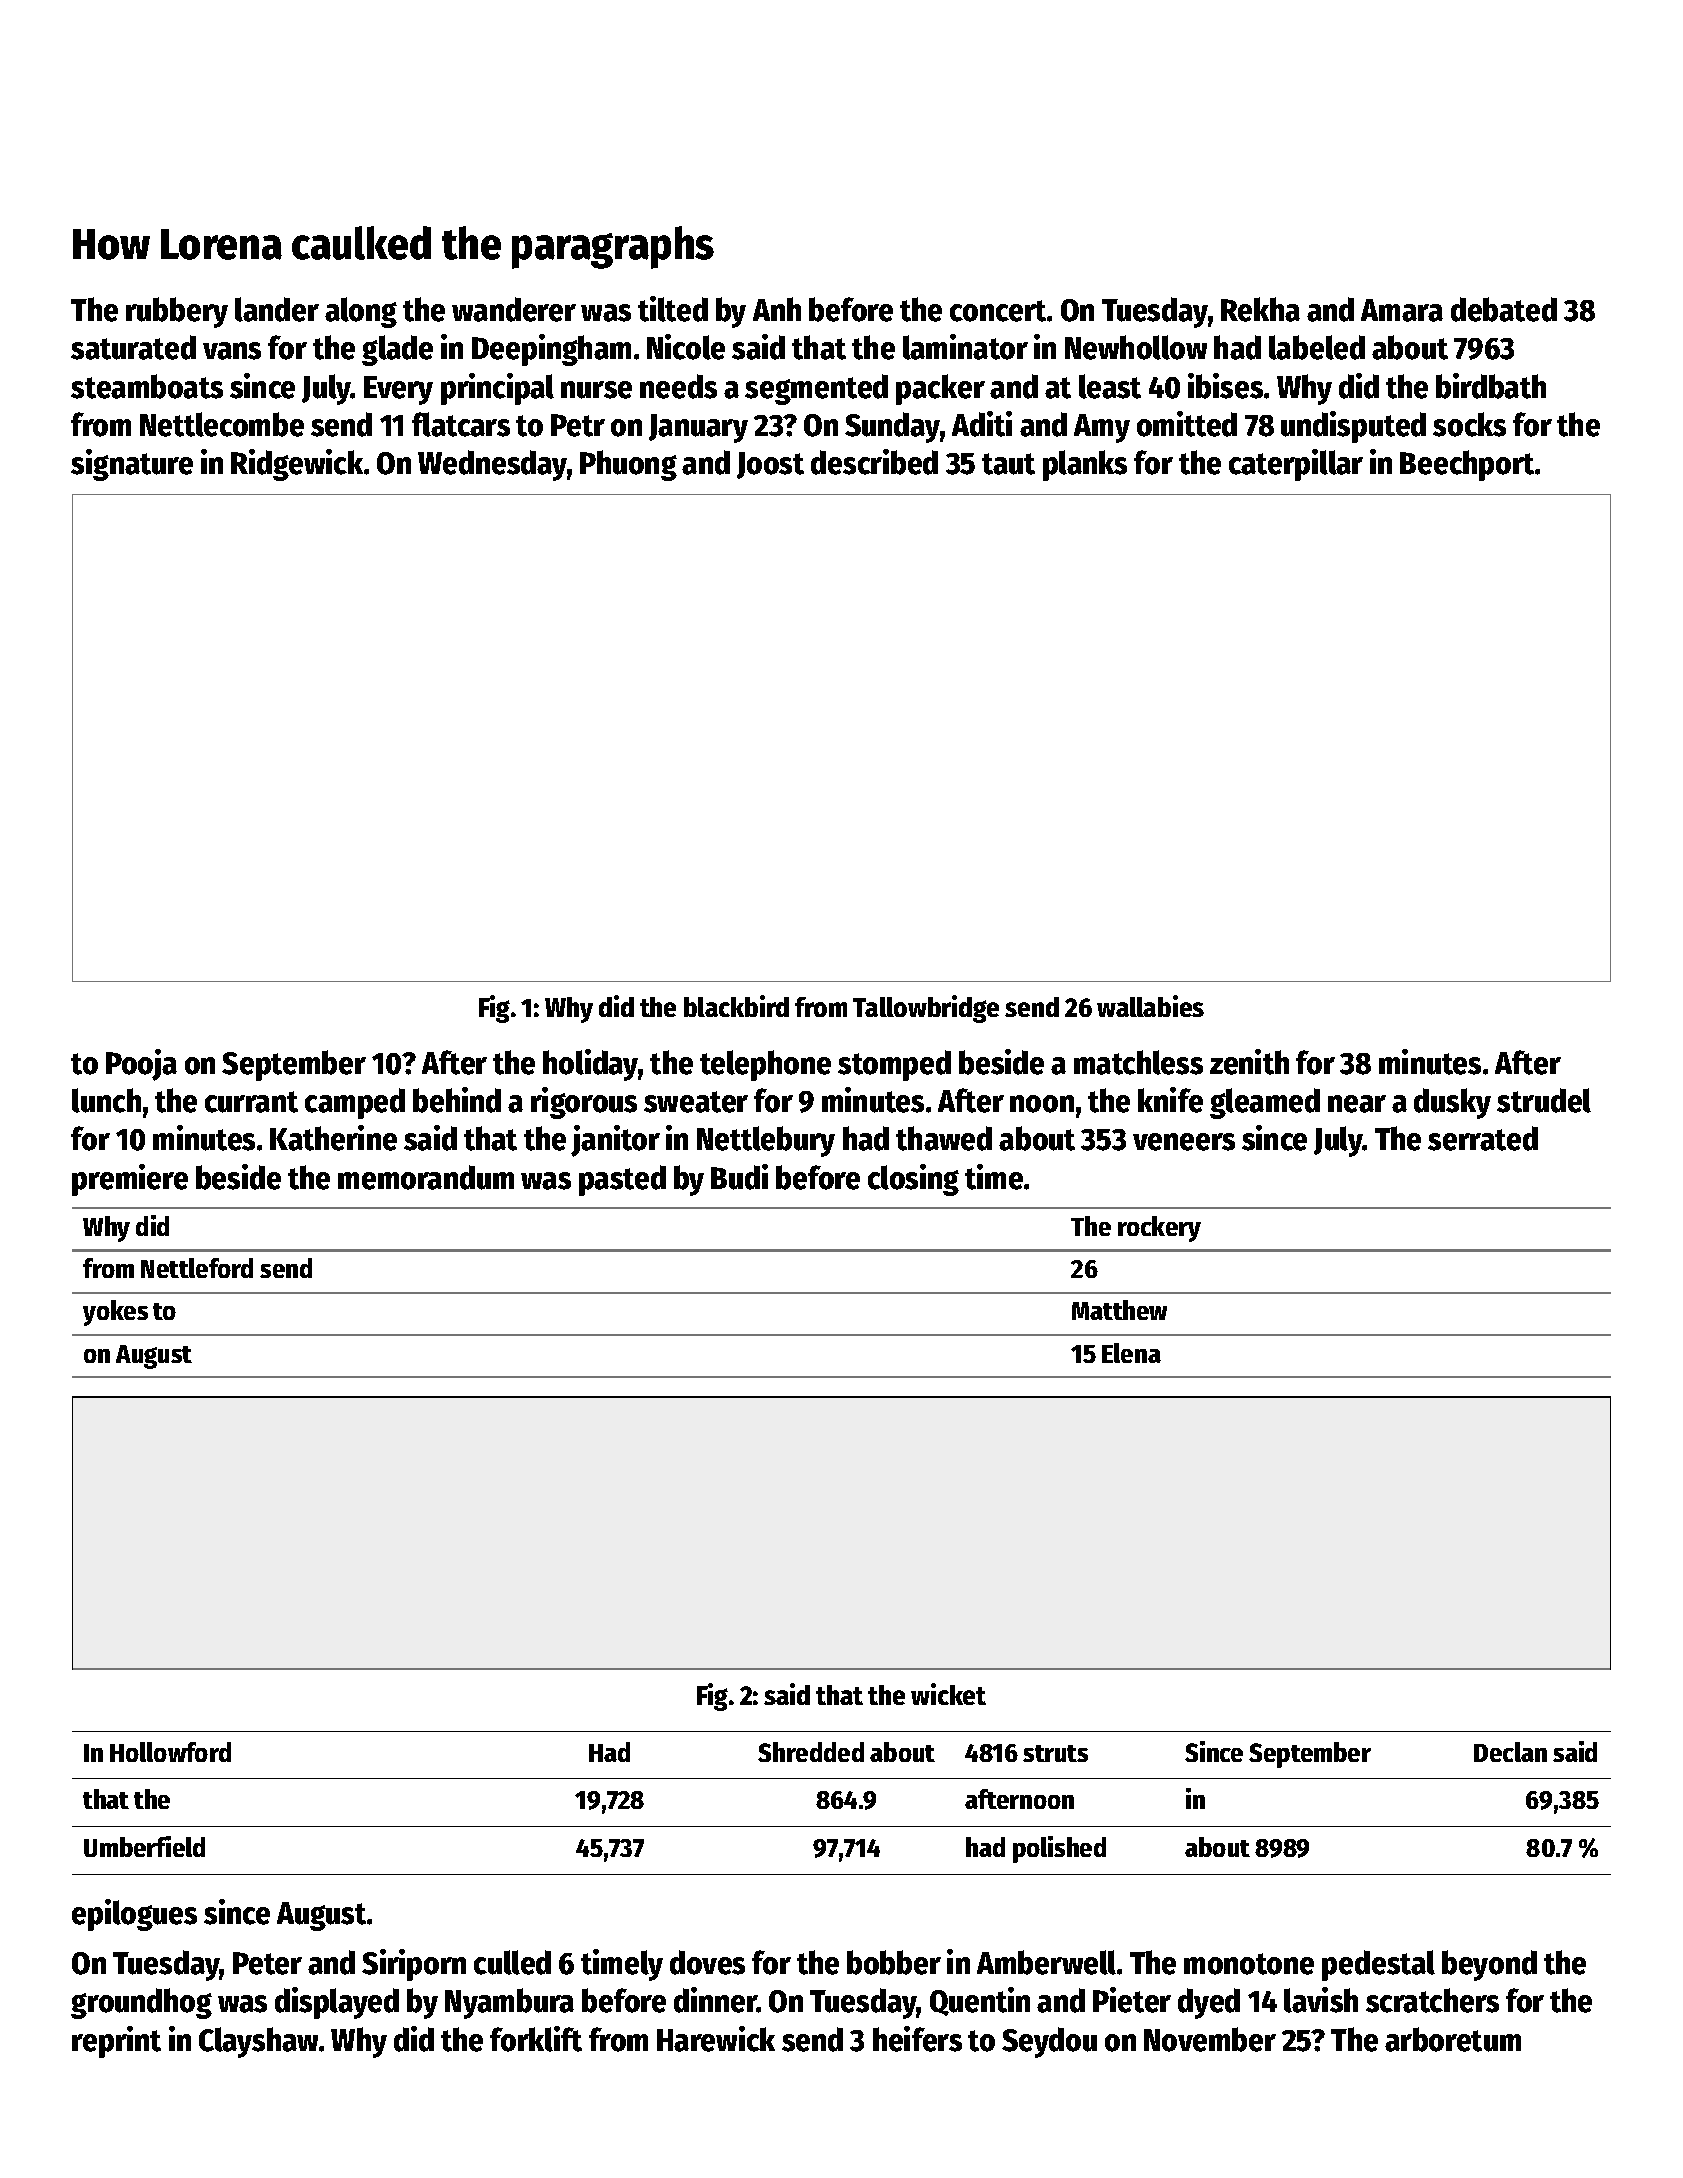 Image resolution: width=1683 pixels, height=2178 pixels. Describe the element at coordinates (132, 465) in the page. I see `signature` at that location.
